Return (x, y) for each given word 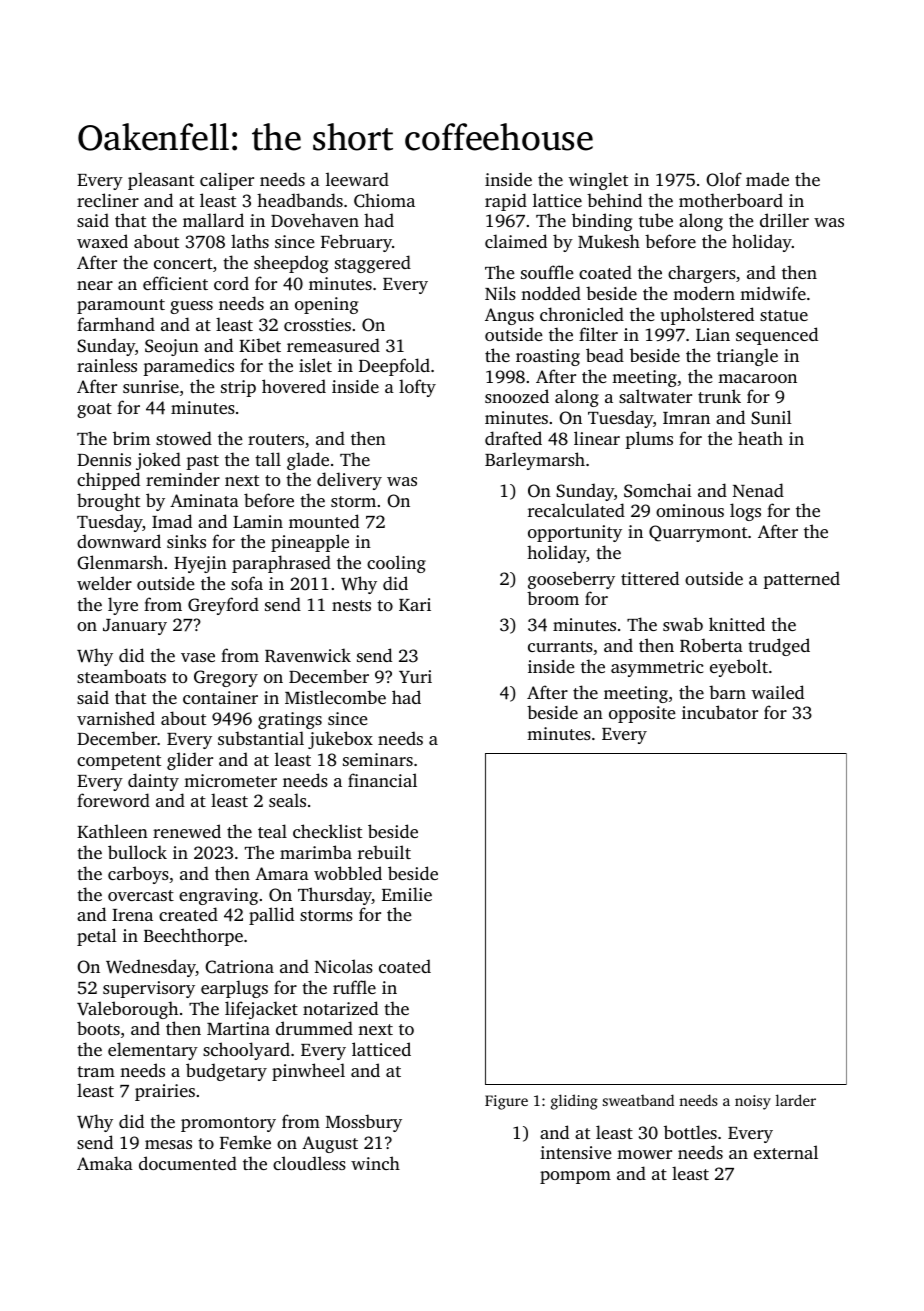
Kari (415, 604)
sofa (247, 583)
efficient (175, 283)
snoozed (517, 396)
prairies (165, 1092)
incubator (720, 712)
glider (190, 761)
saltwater (655, 396)
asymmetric (657, 668)
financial (382, 780)
